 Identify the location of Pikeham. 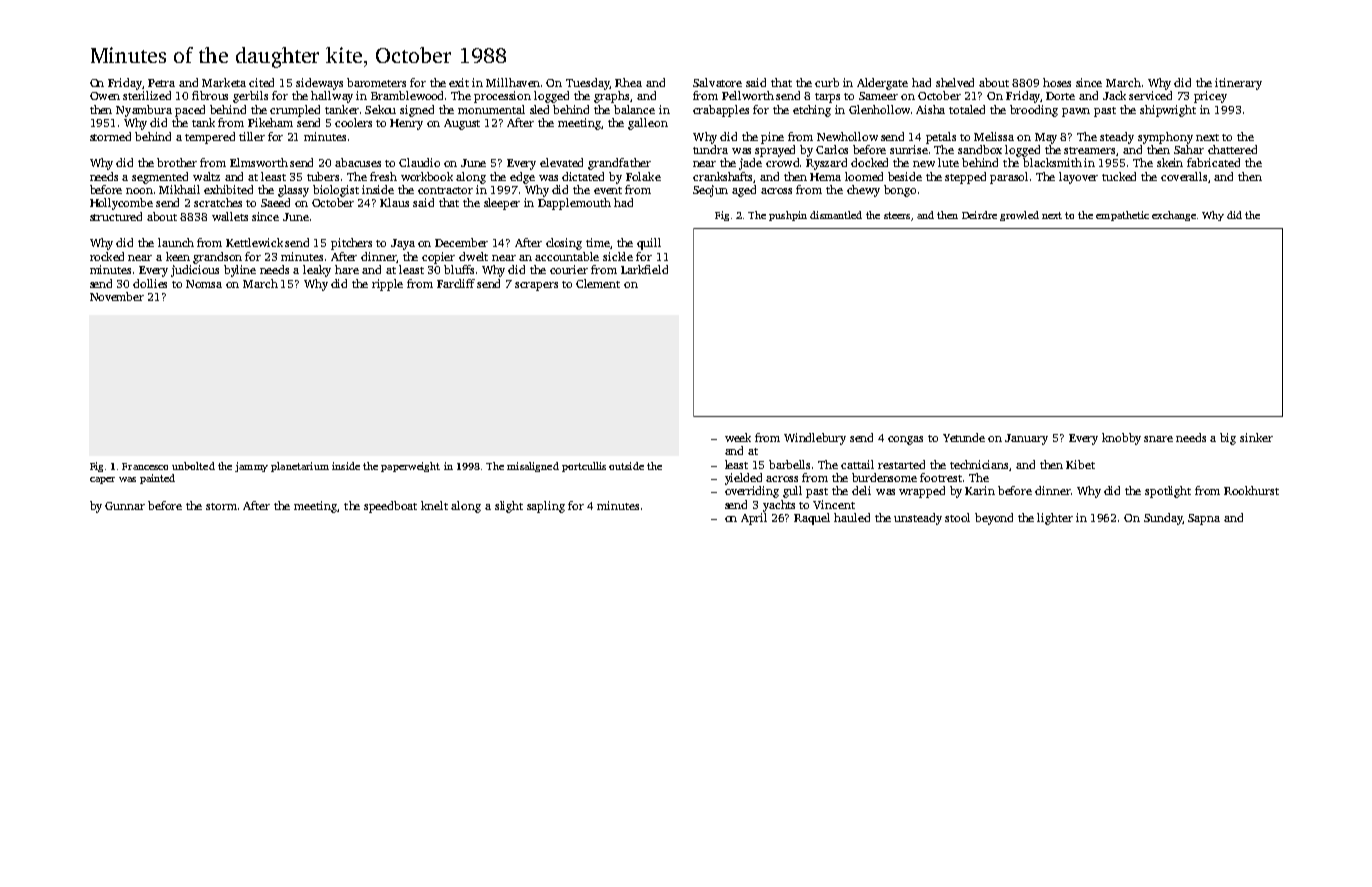
(270, 122).
